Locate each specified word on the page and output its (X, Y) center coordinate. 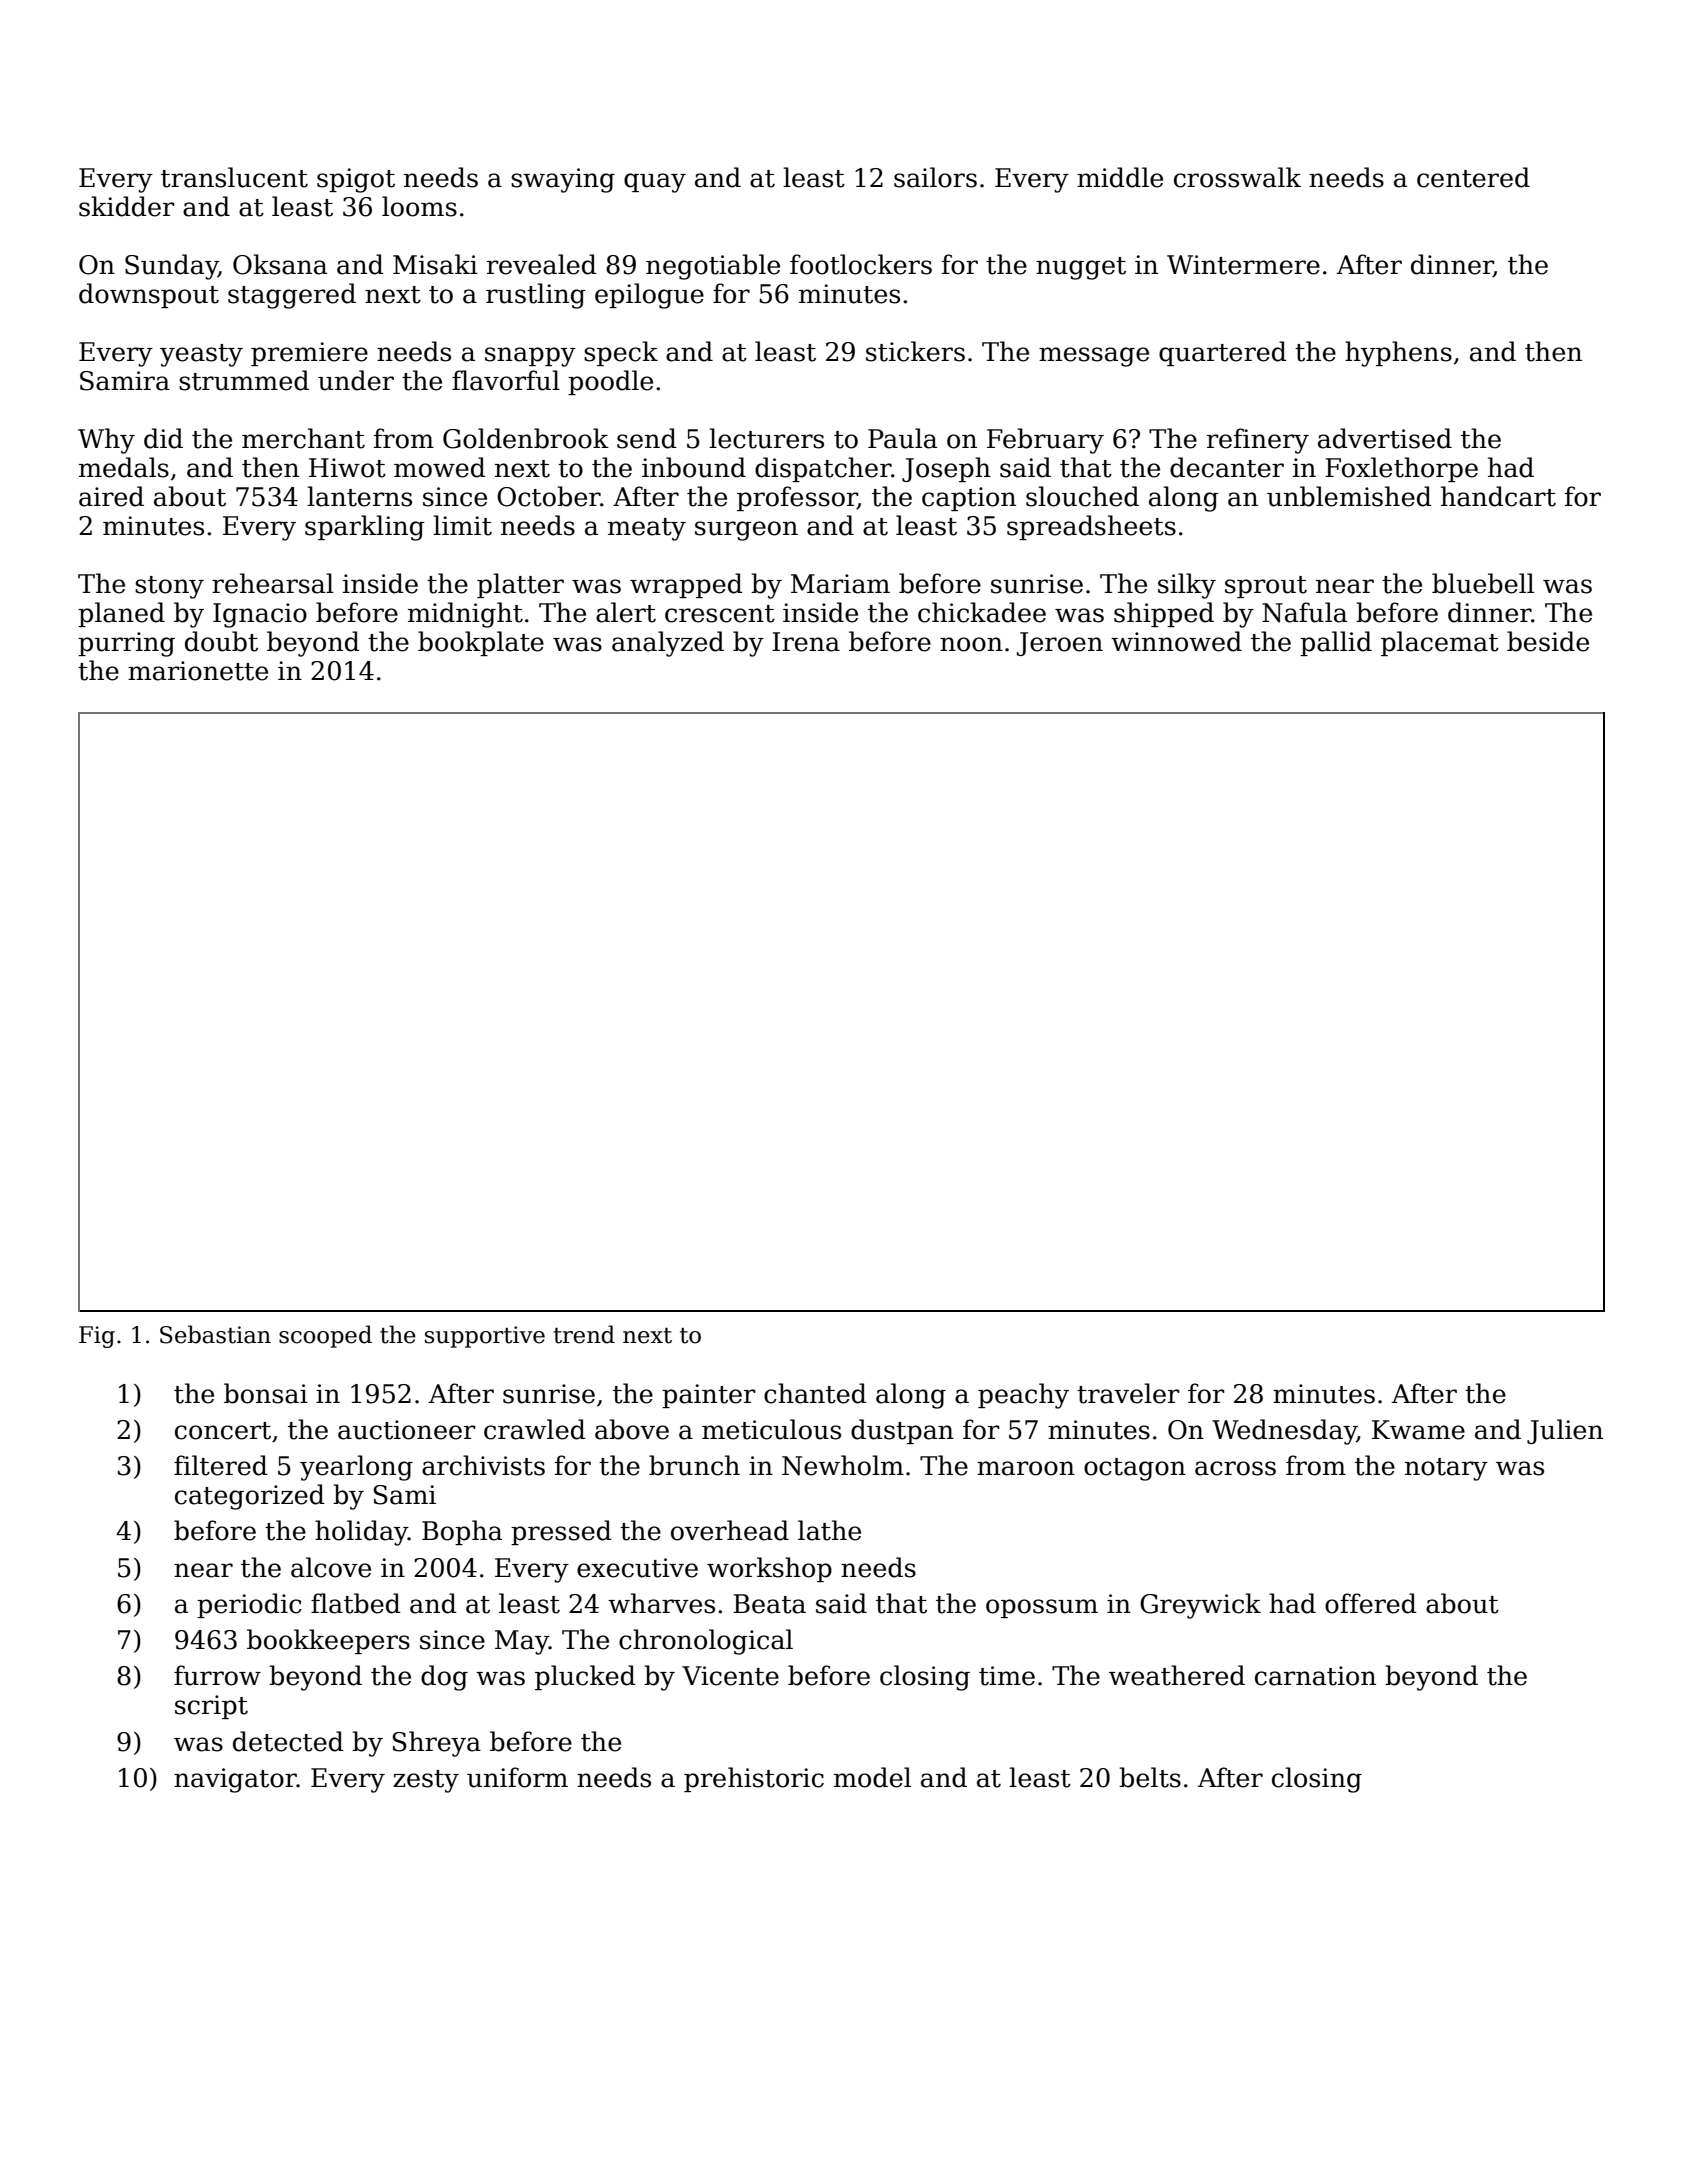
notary (1446, 1469)
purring (126, 644)
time (1007, 1676)
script (211, 1707)
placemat (1440, 643)
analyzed (668, 644)
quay (655, 183)
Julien (1565, 1431)
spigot (356, 180)
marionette (198, 671)
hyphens (1398, 354)
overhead (730, 1530)
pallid (1336, 643)
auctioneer (407, 1430)
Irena (806, 642)
